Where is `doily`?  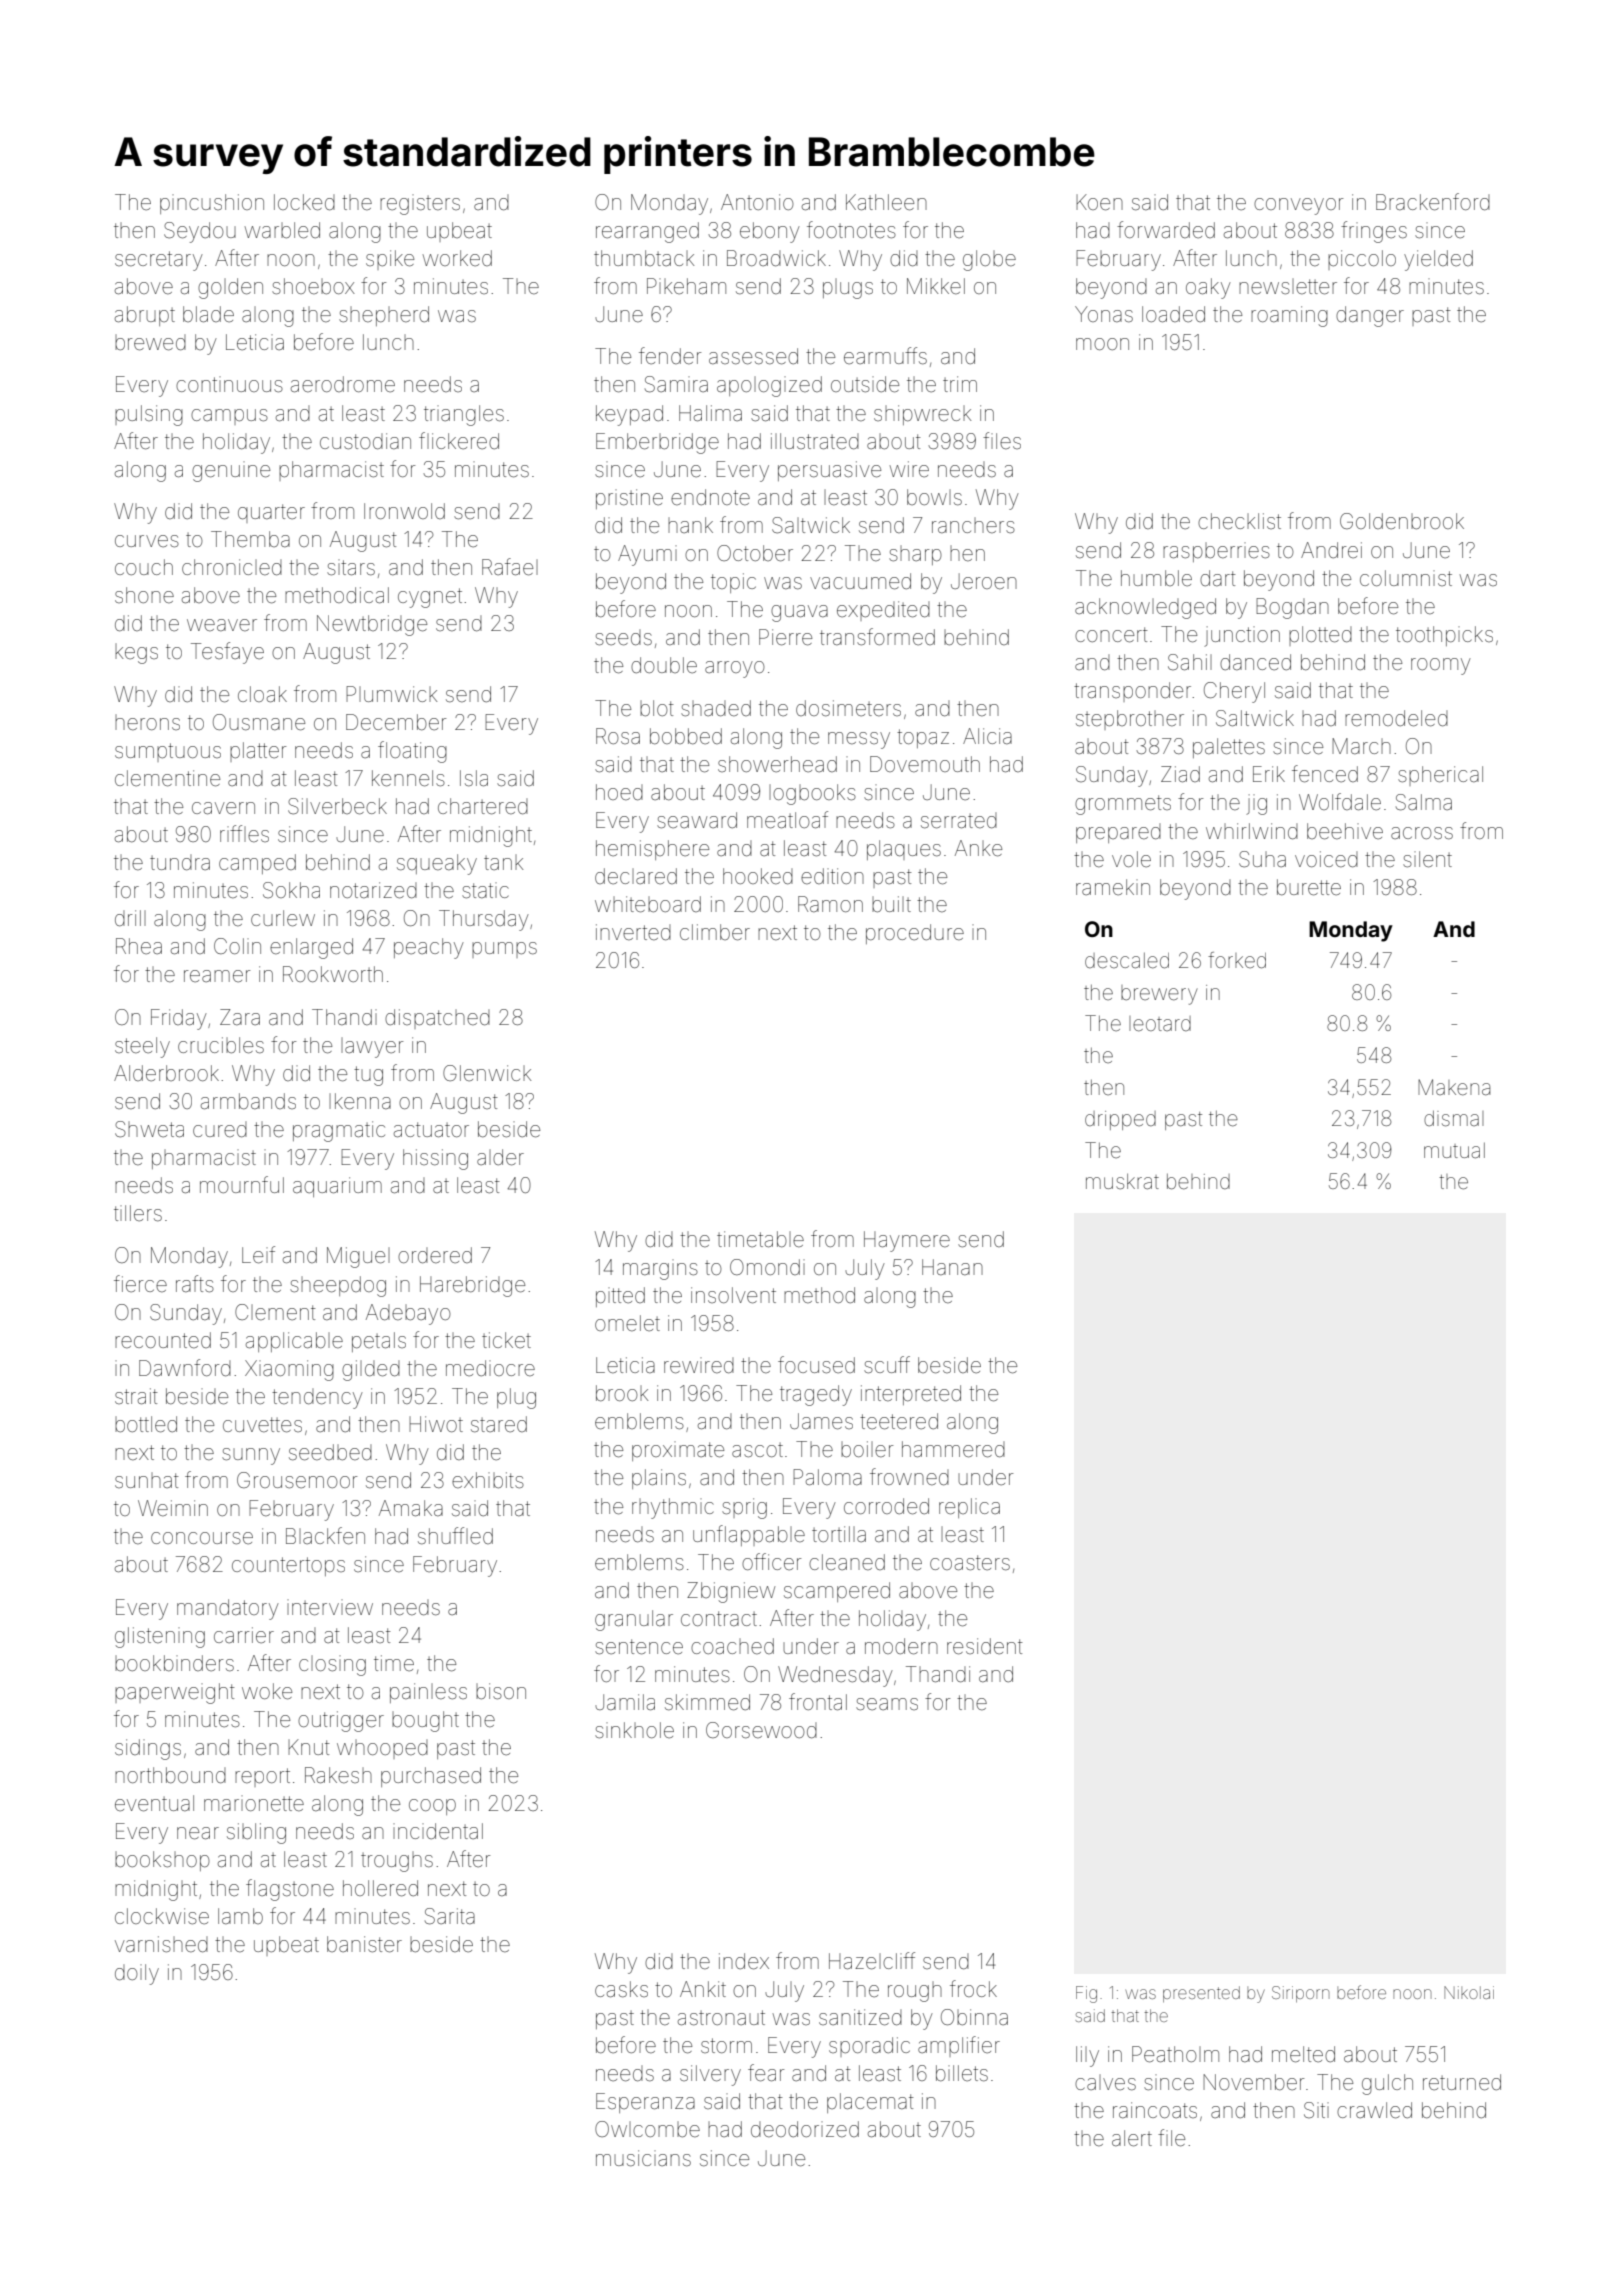 doily is located at coordinates (137, 1974).
